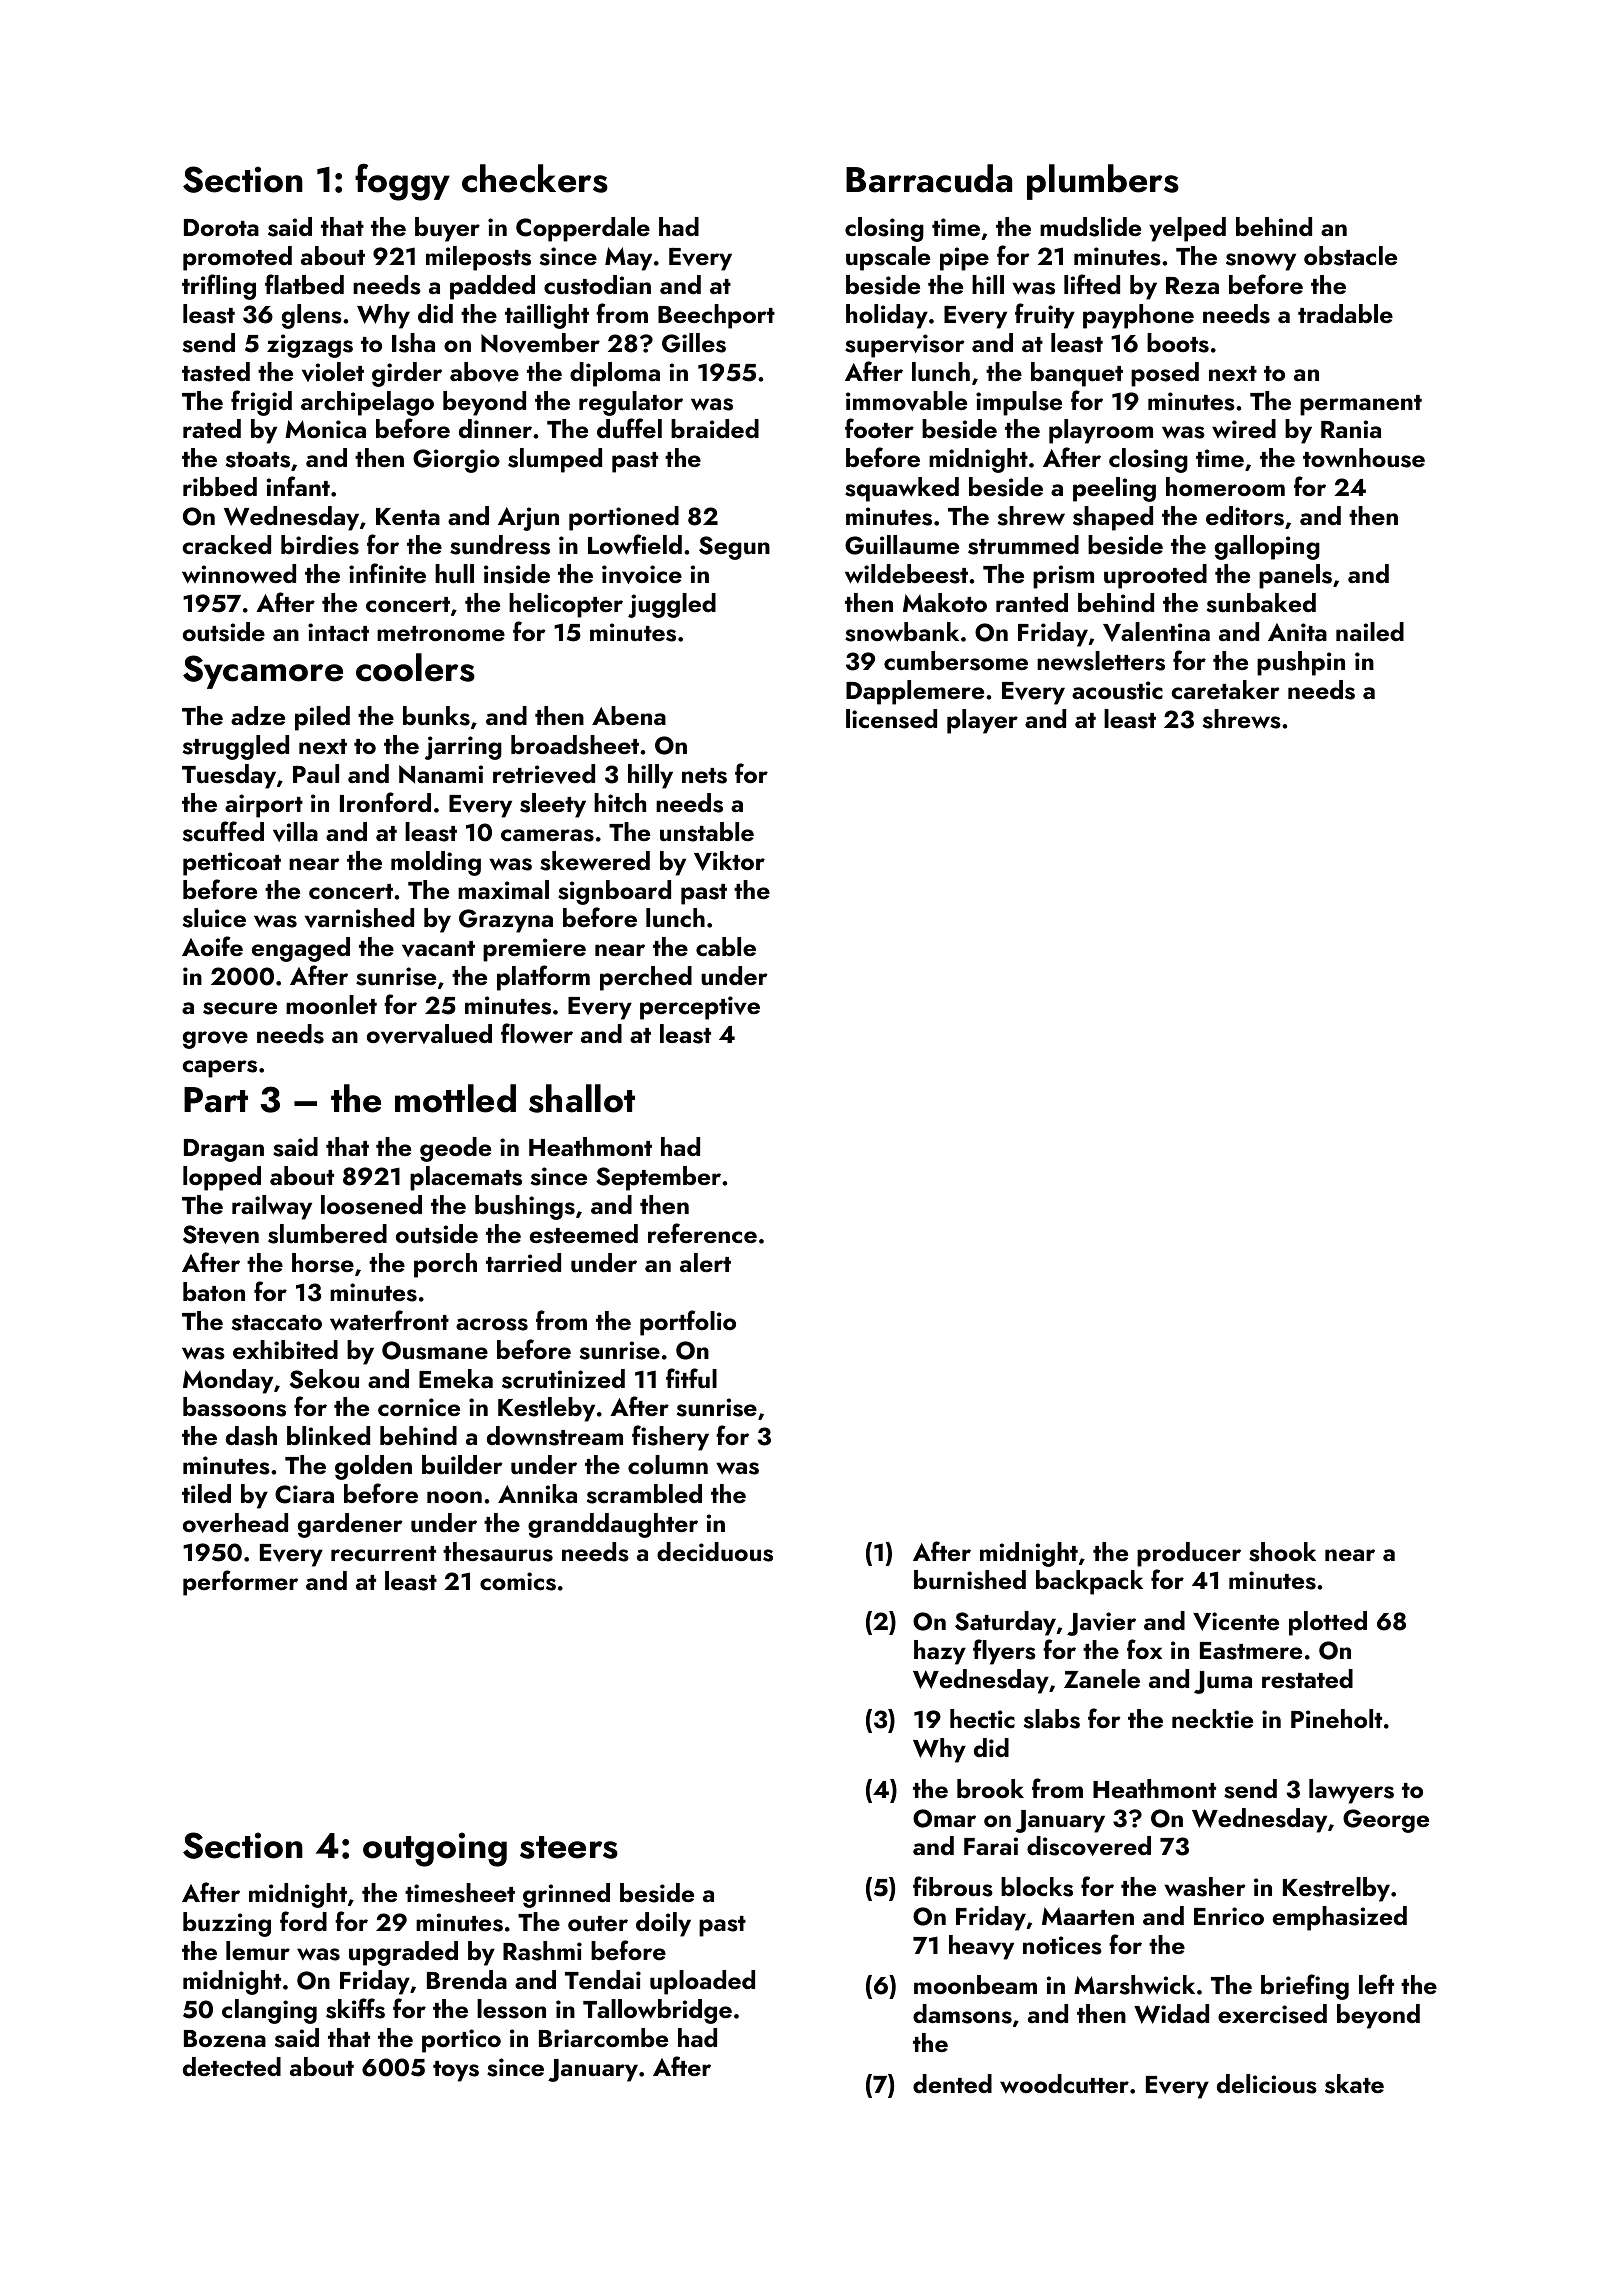  What do you see at coordinates (456, 2071) in the screenshot?
I see `toys` at bounding box center [456, 2071].
